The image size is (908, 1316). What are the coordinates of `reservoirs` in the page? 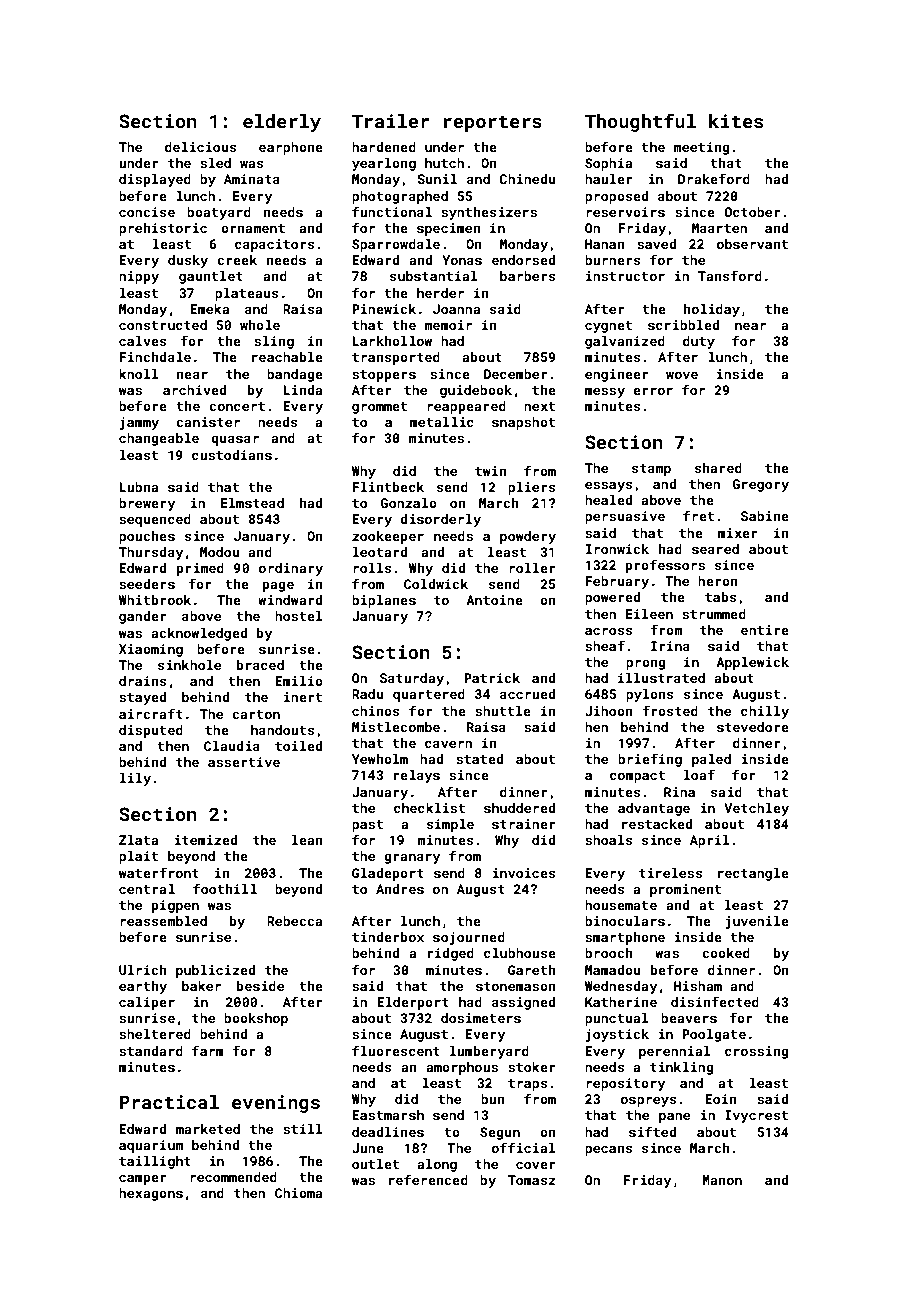 It's located at (625, 212).
